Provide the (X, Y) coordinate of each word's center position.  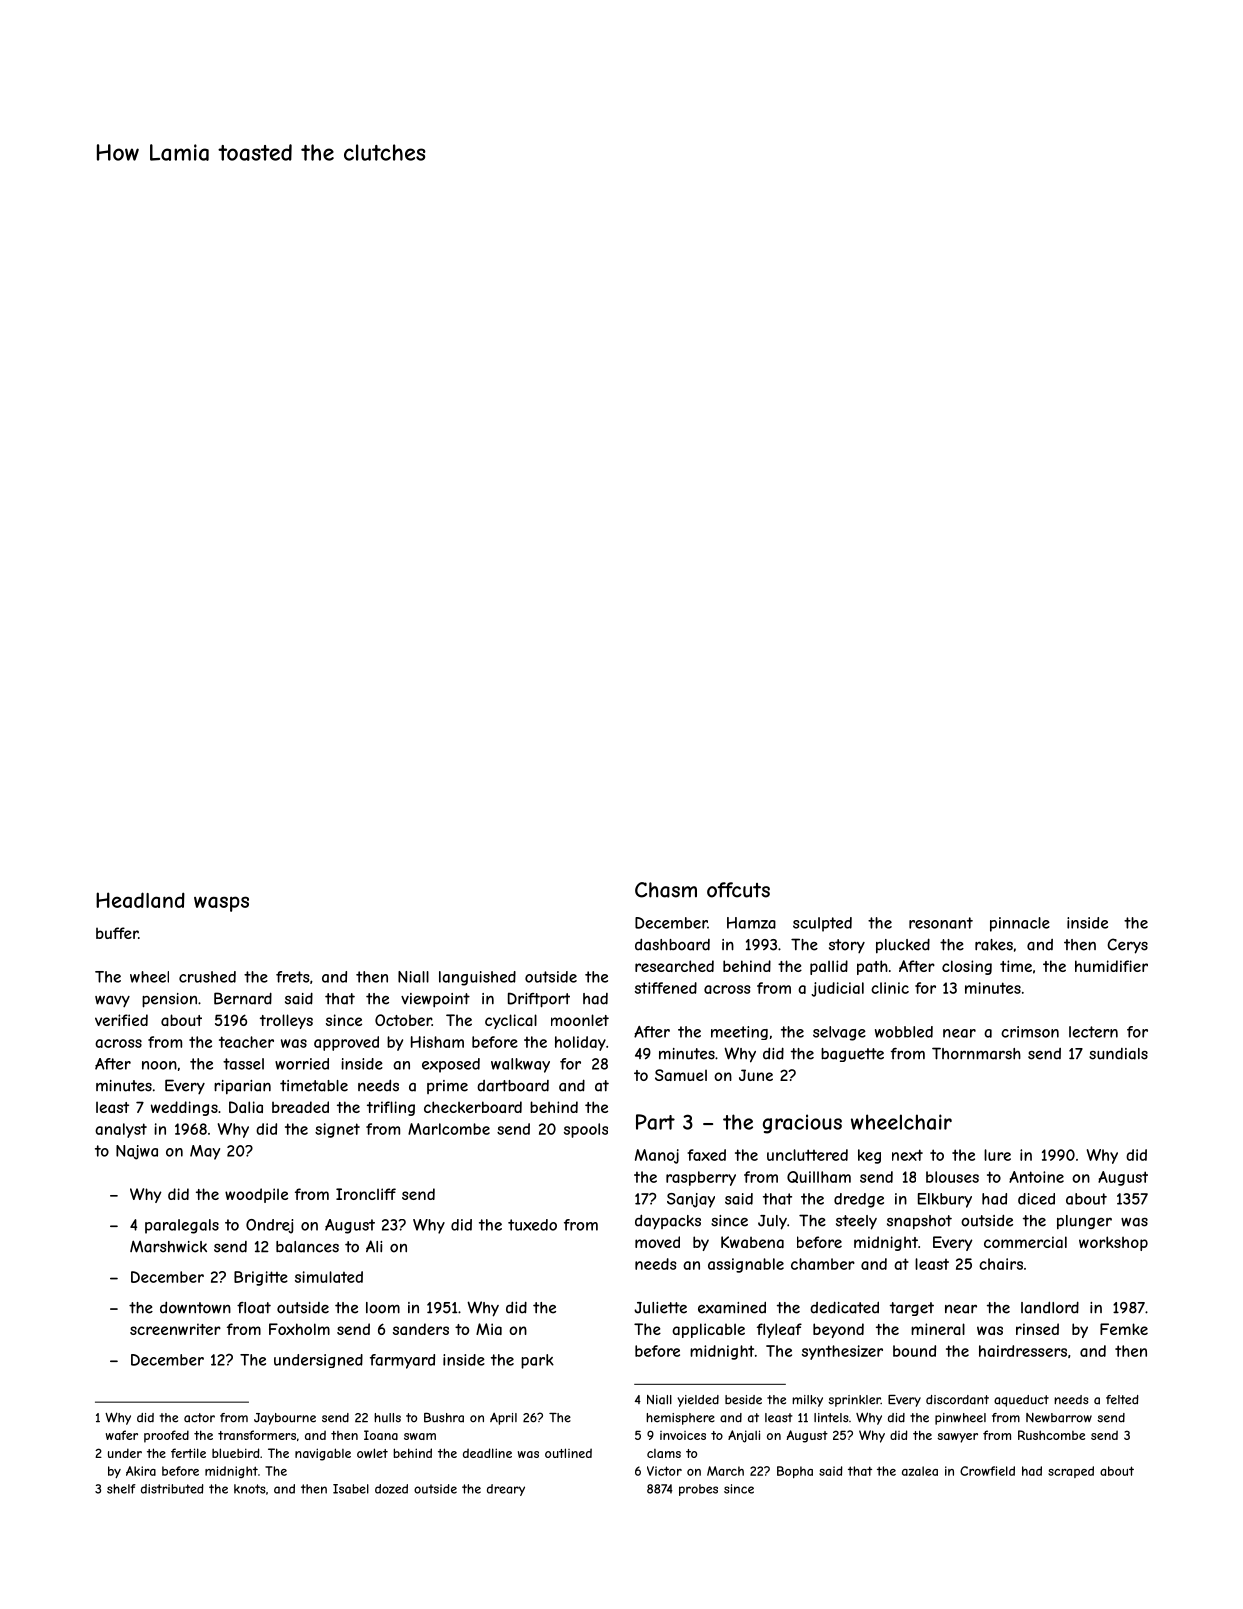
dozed (391, 1489)
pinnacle (1020, 924)
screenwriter (175, 1329)
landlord (1050, 1307)
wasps (221, 904)
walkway (520, 1065)
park (537, 1361)
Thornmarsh (976, 1053)
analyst (121, 1130)
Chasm (666, 890)
